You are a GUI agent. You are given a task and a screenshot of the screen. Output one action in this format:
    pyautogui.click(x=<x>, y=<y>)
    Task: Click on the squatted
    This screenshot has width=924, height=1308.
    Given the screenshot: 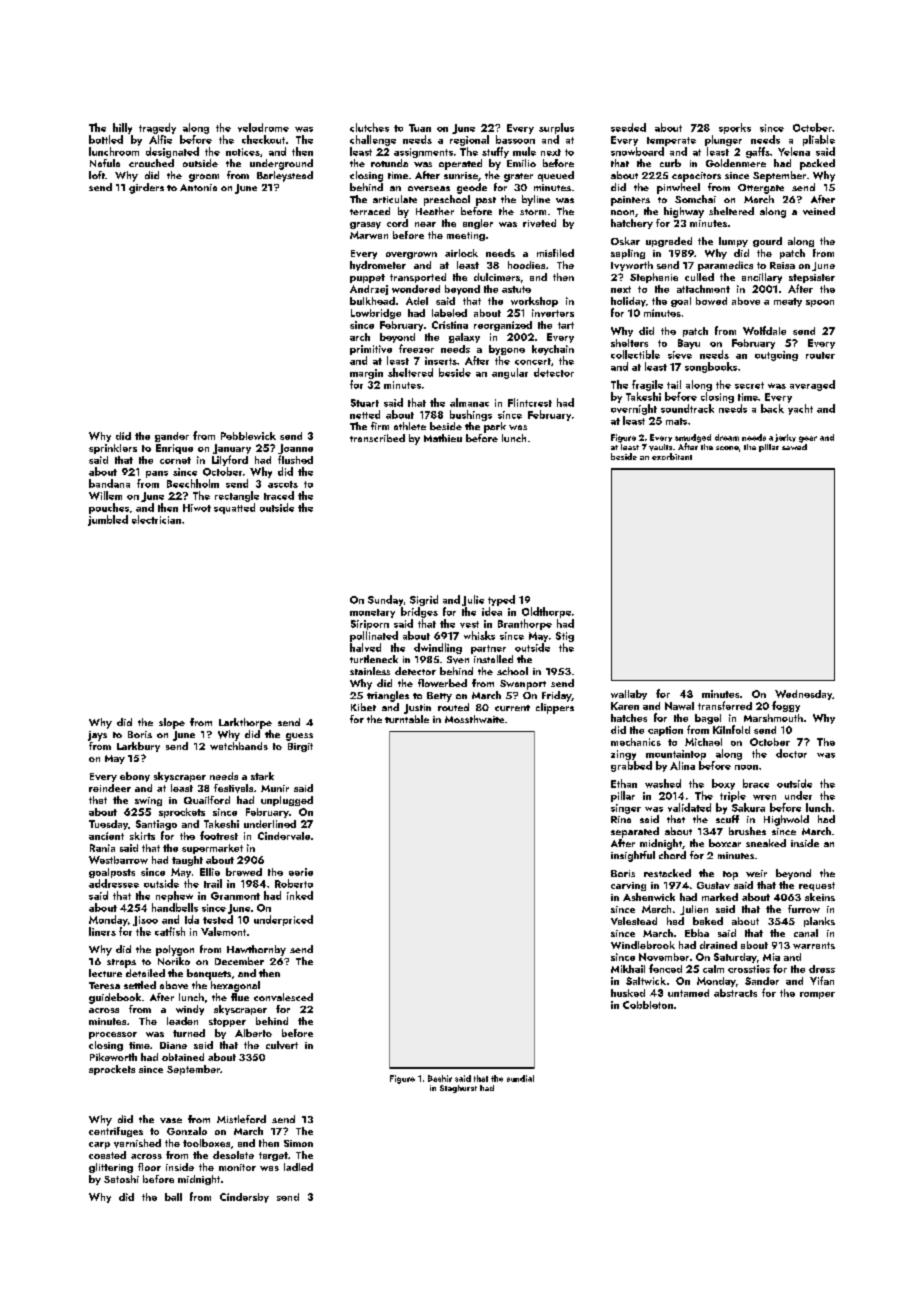 What is the action you would take?
    pyautogui.click(x=234, y=508)
